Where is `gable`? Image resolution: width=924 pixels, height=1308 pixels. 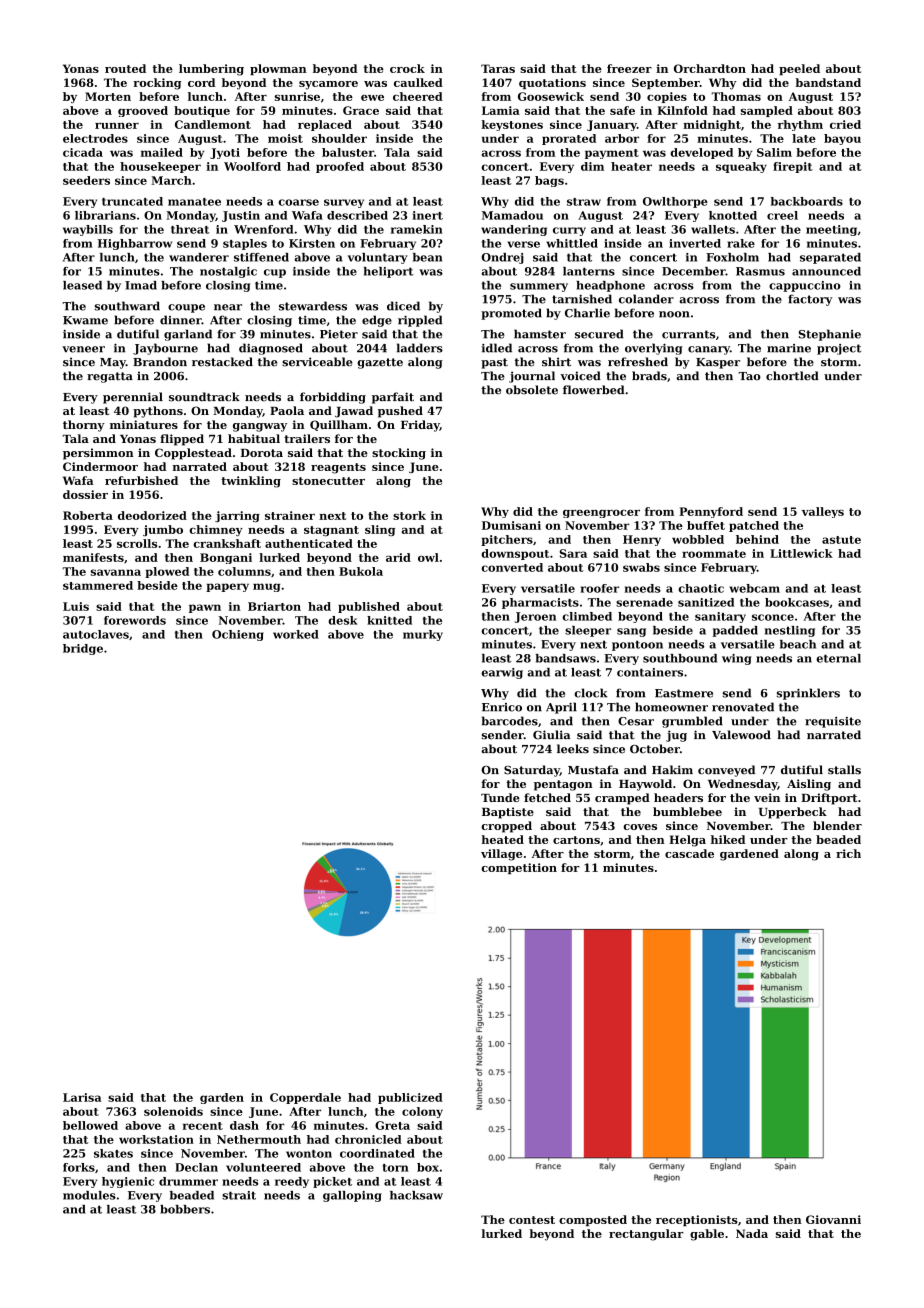
gable is located at coordinates (707, 1235).
